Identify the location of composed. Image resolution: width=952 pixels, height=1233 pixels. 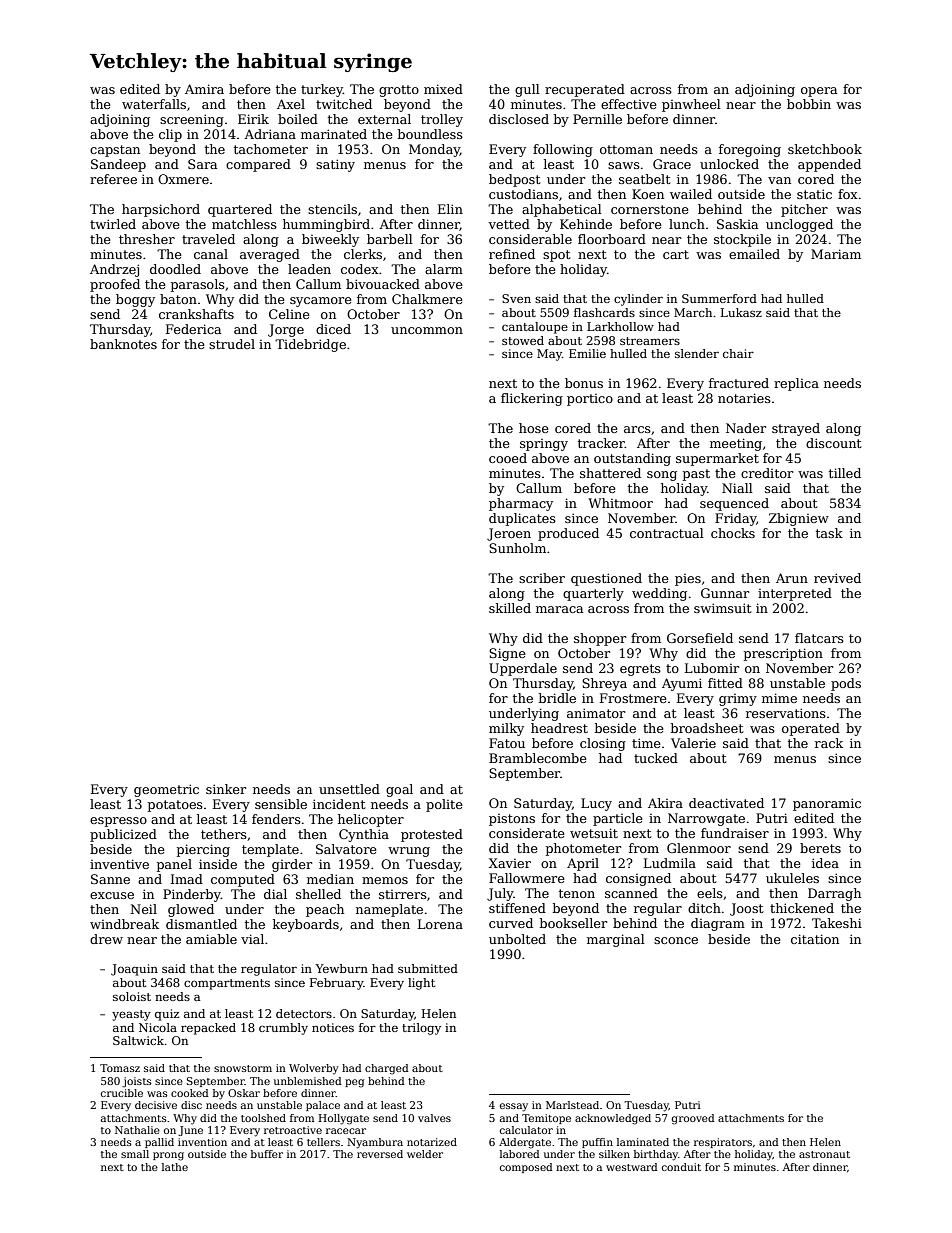
(526, 1168).
